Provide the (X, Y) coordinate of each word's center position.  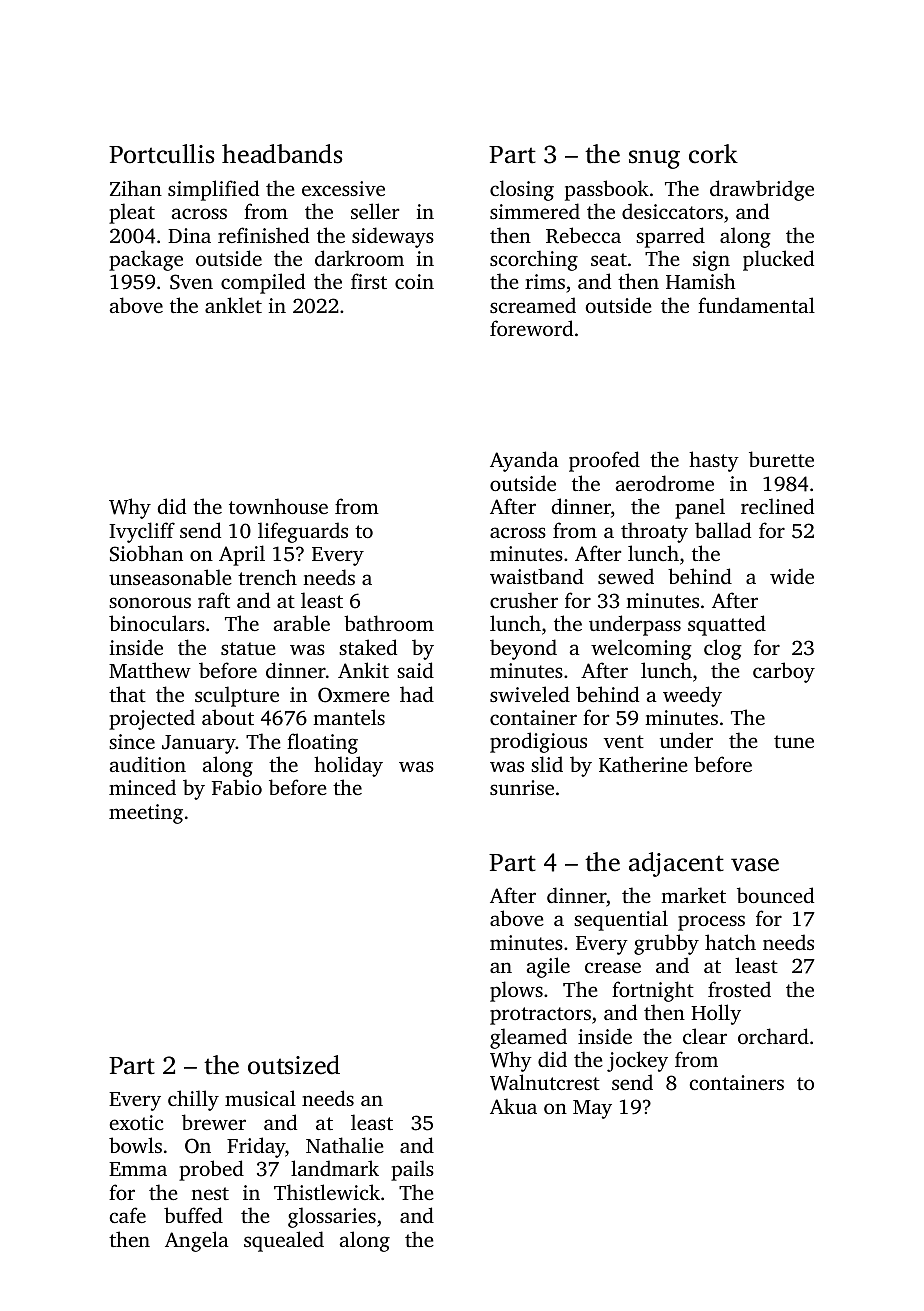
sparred (670, 237)
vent (624, 741)
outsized (294, 1065)
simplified (213, 190)
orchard (773, 1036)
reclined (777, 506)
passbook (607, 190)
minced (142, 787)
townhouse (278, 506)
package (146, 260)
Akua (513, 1106)
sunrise (522, 787)
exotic (137, 1122)
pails (412, 1170)
